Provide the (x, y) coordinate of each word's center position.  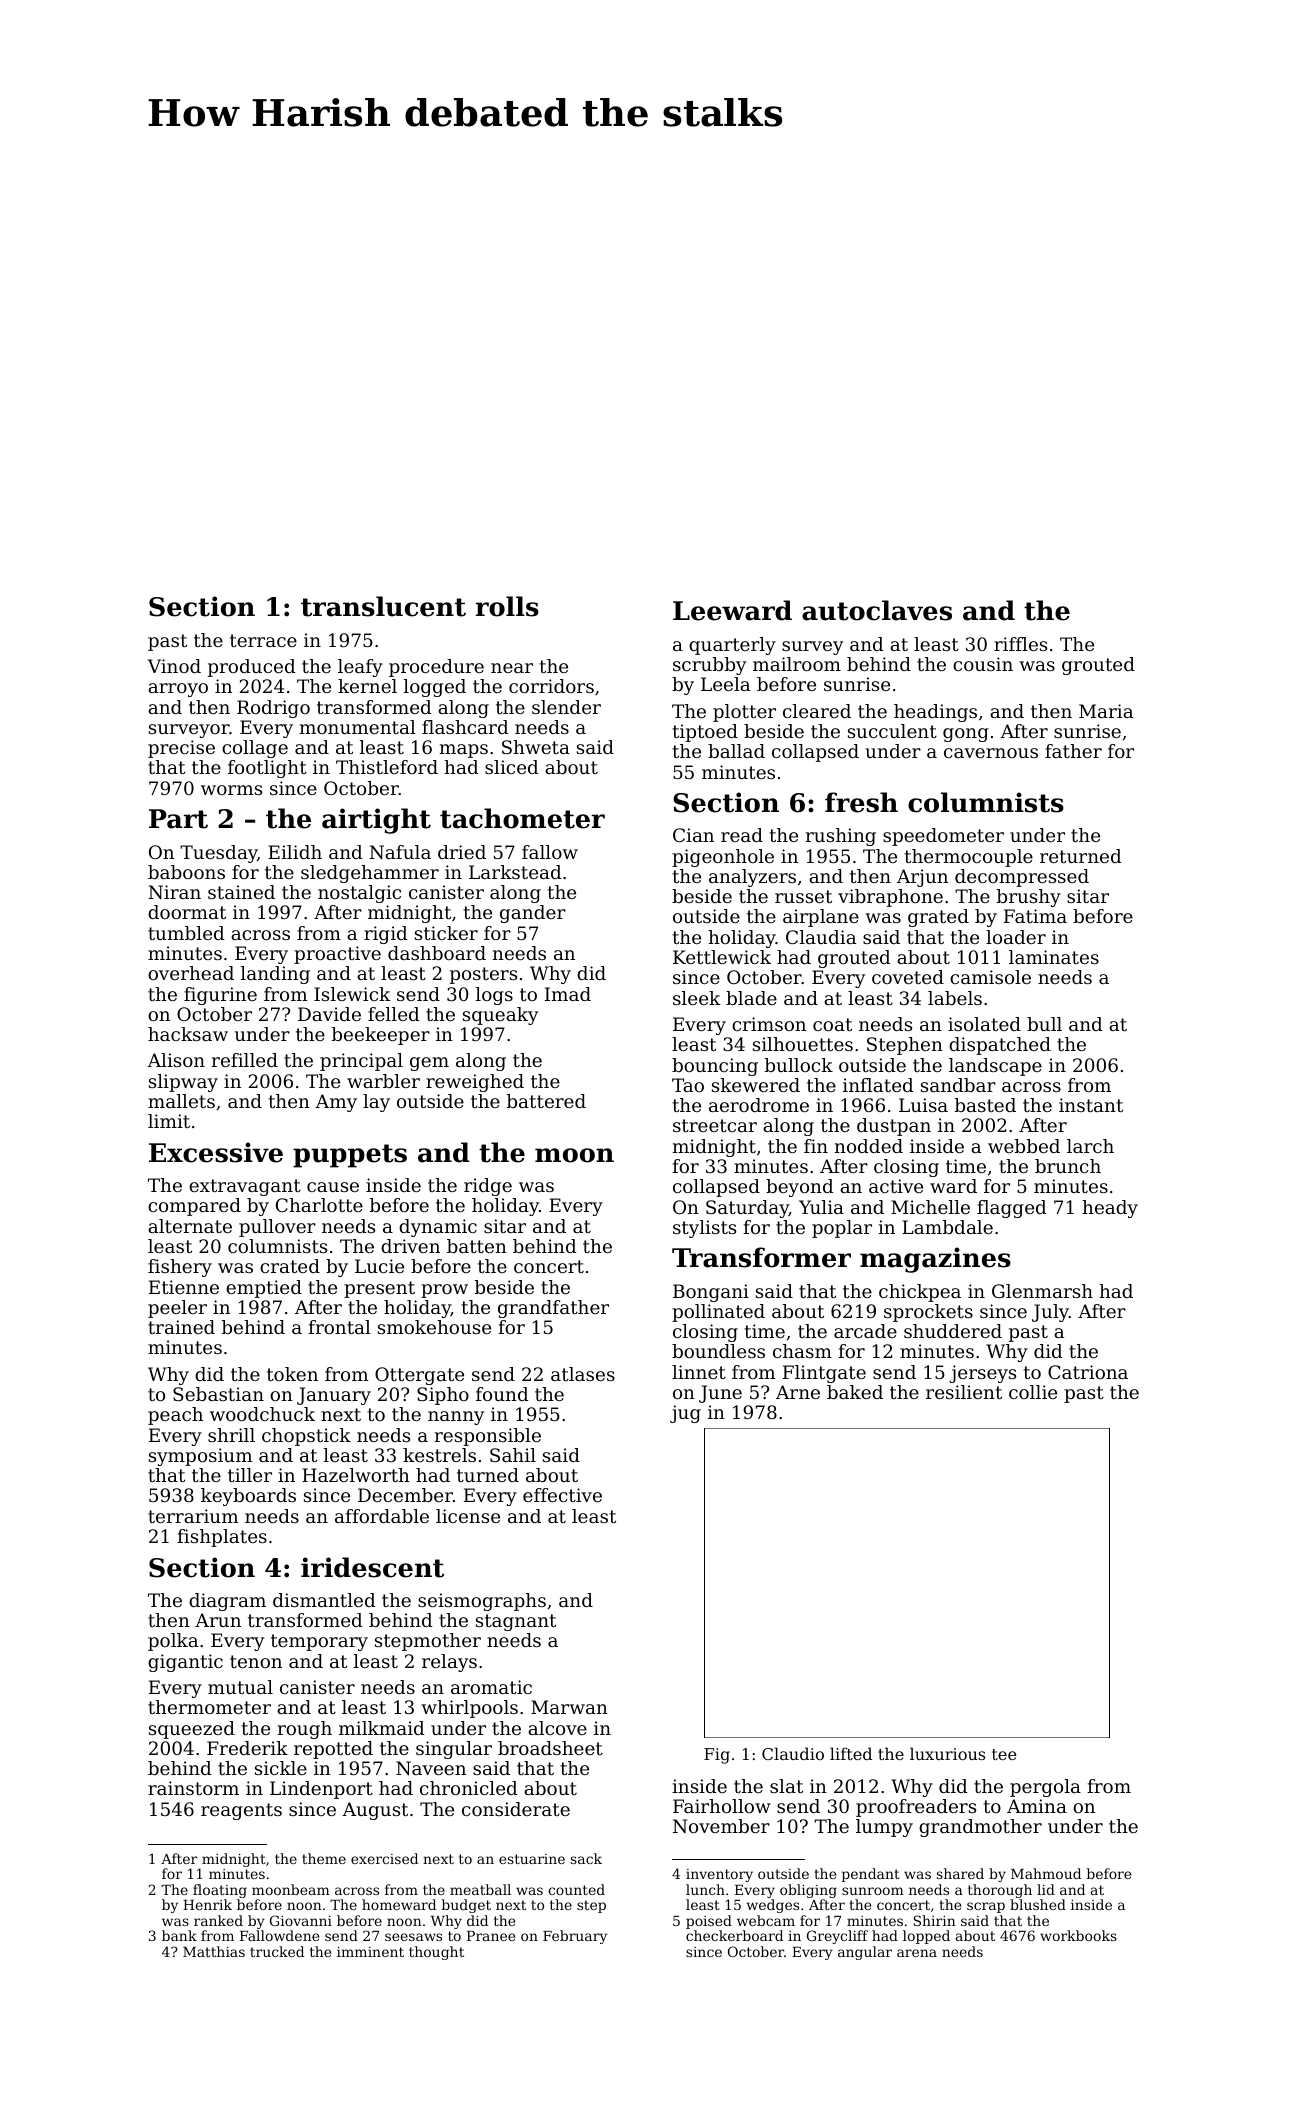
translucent (383, 606)
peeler (177, 1309)
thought (436, 1953)
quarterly (732, 646)
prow (444, 1291)
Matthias (214, 1951)
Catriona (1088, 1372)
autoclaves (877, 610)
